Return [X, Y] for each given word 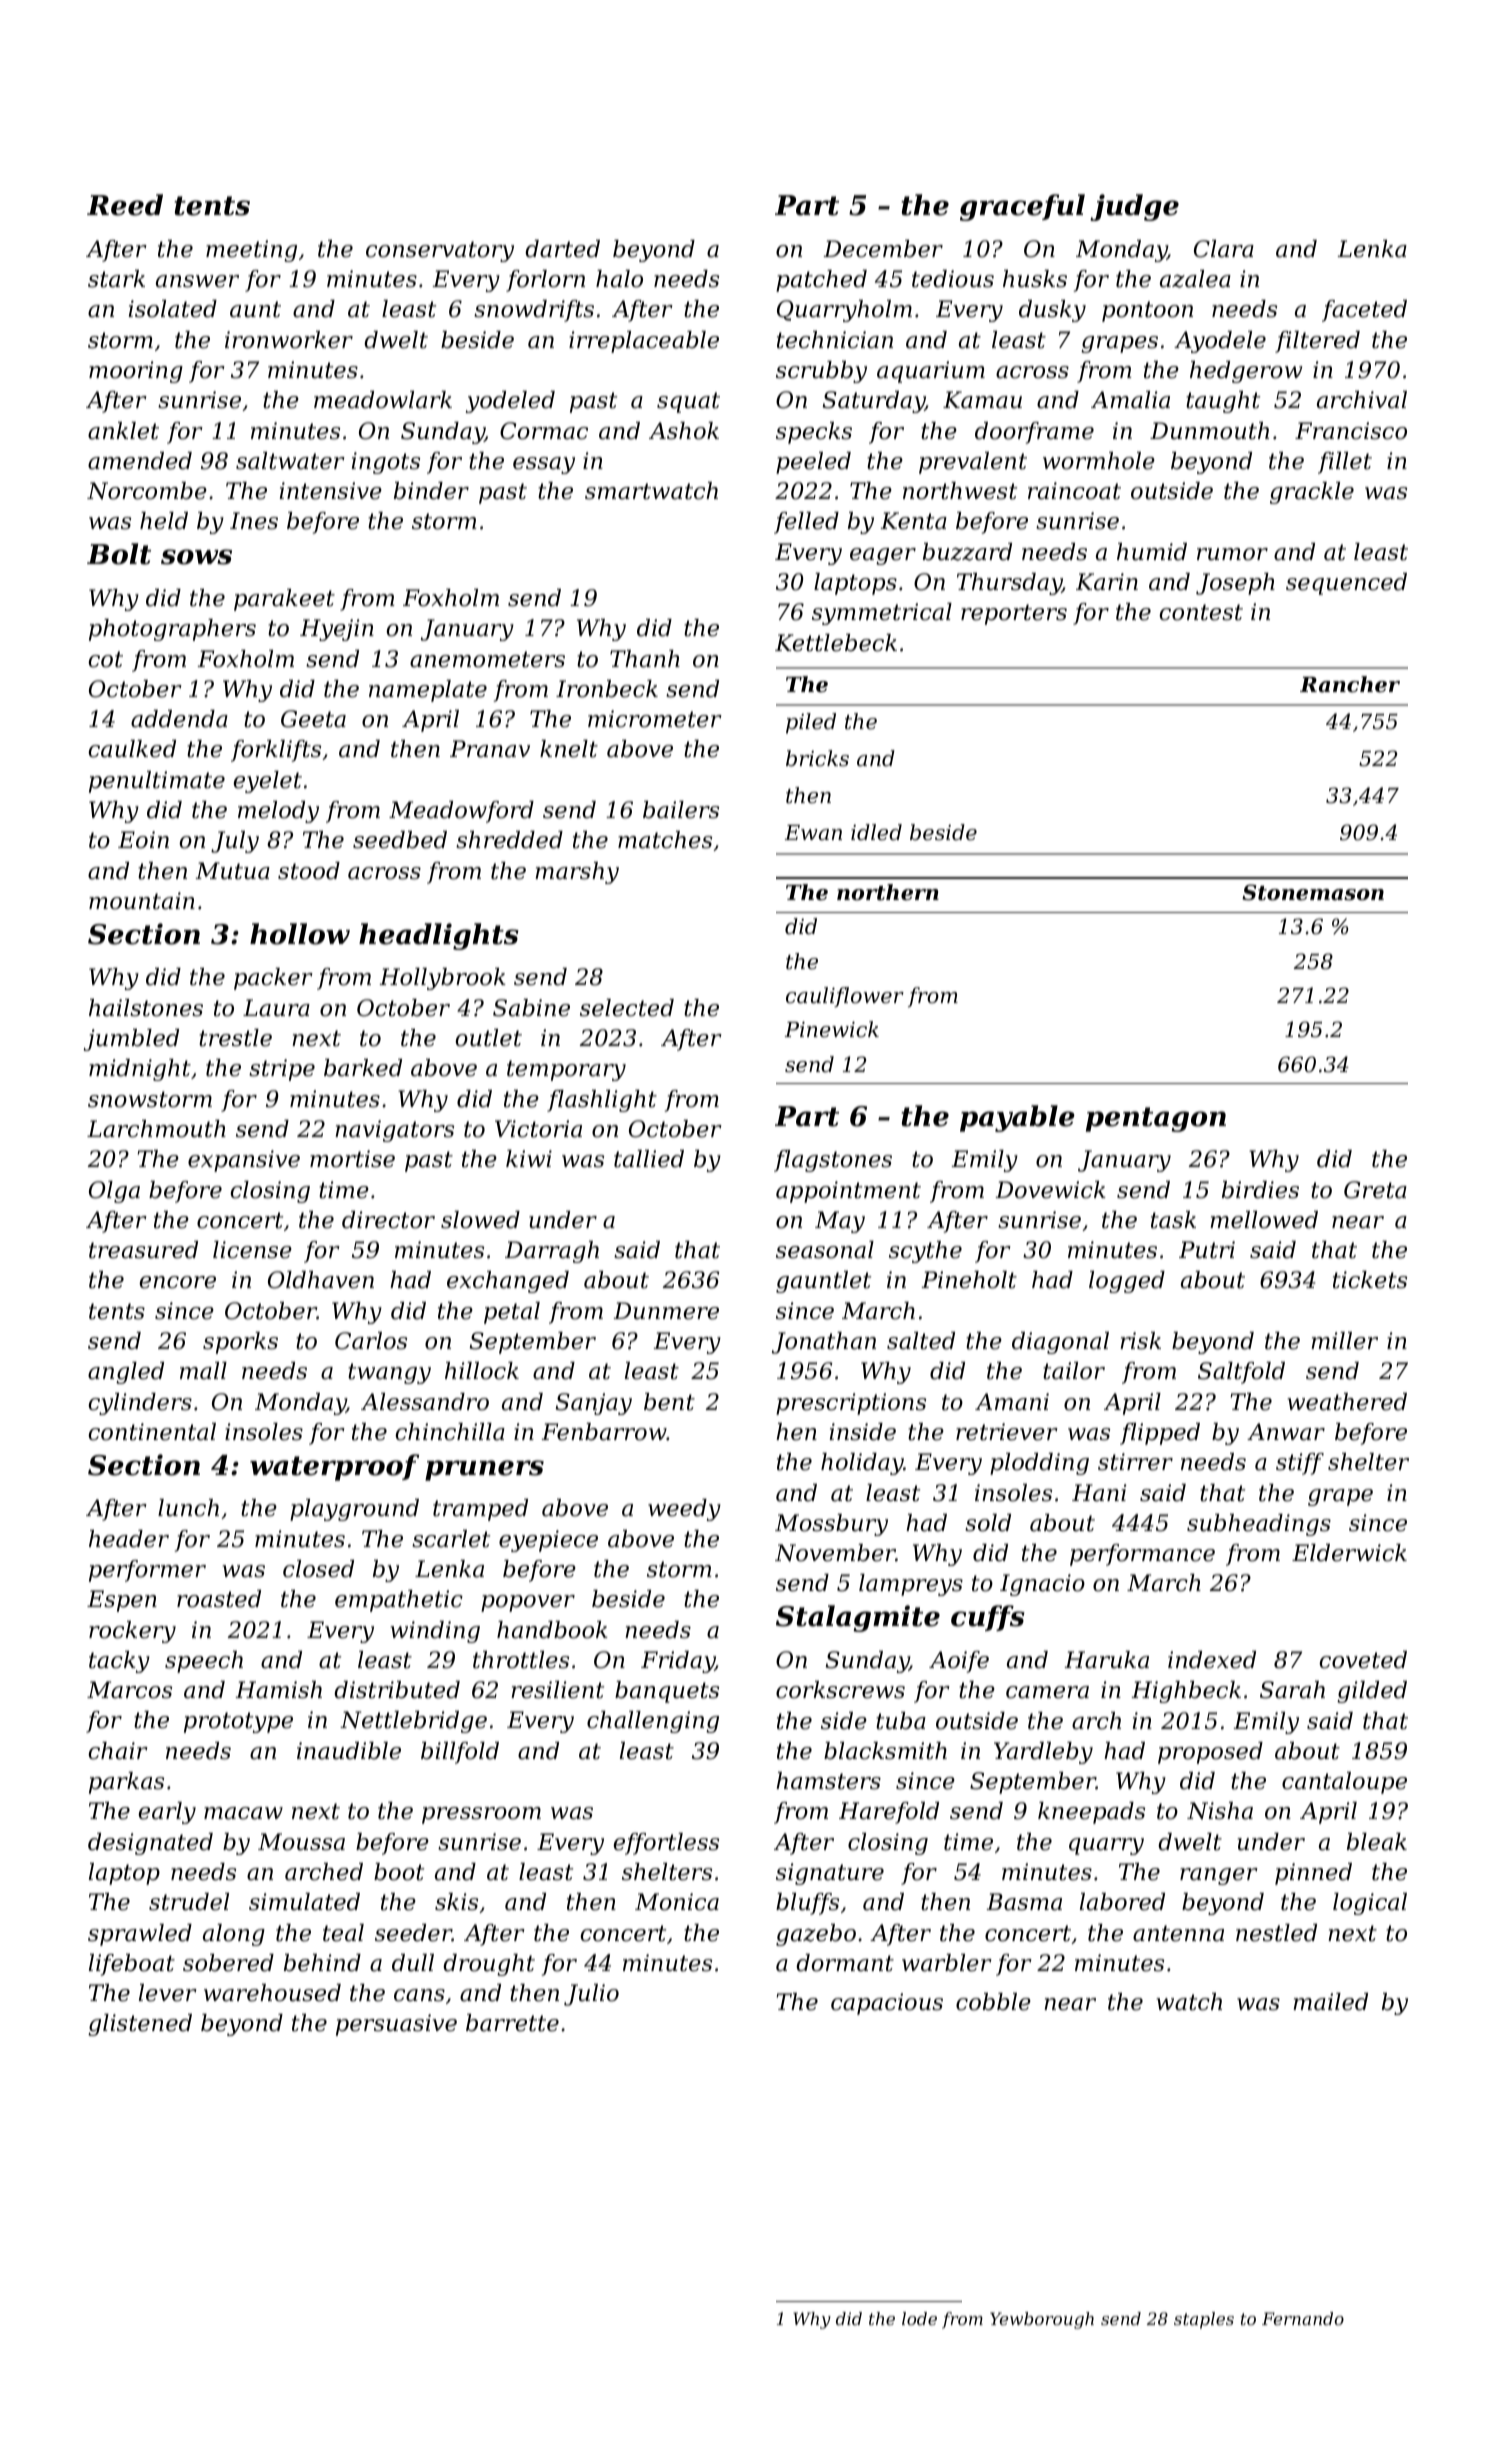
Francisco [1351, 431]
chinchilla [450, 1432]
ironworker [289, 340]
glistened [140, 2025]
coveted [1363, 1660]
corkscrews [840, 1690]
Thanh [645, 659]
